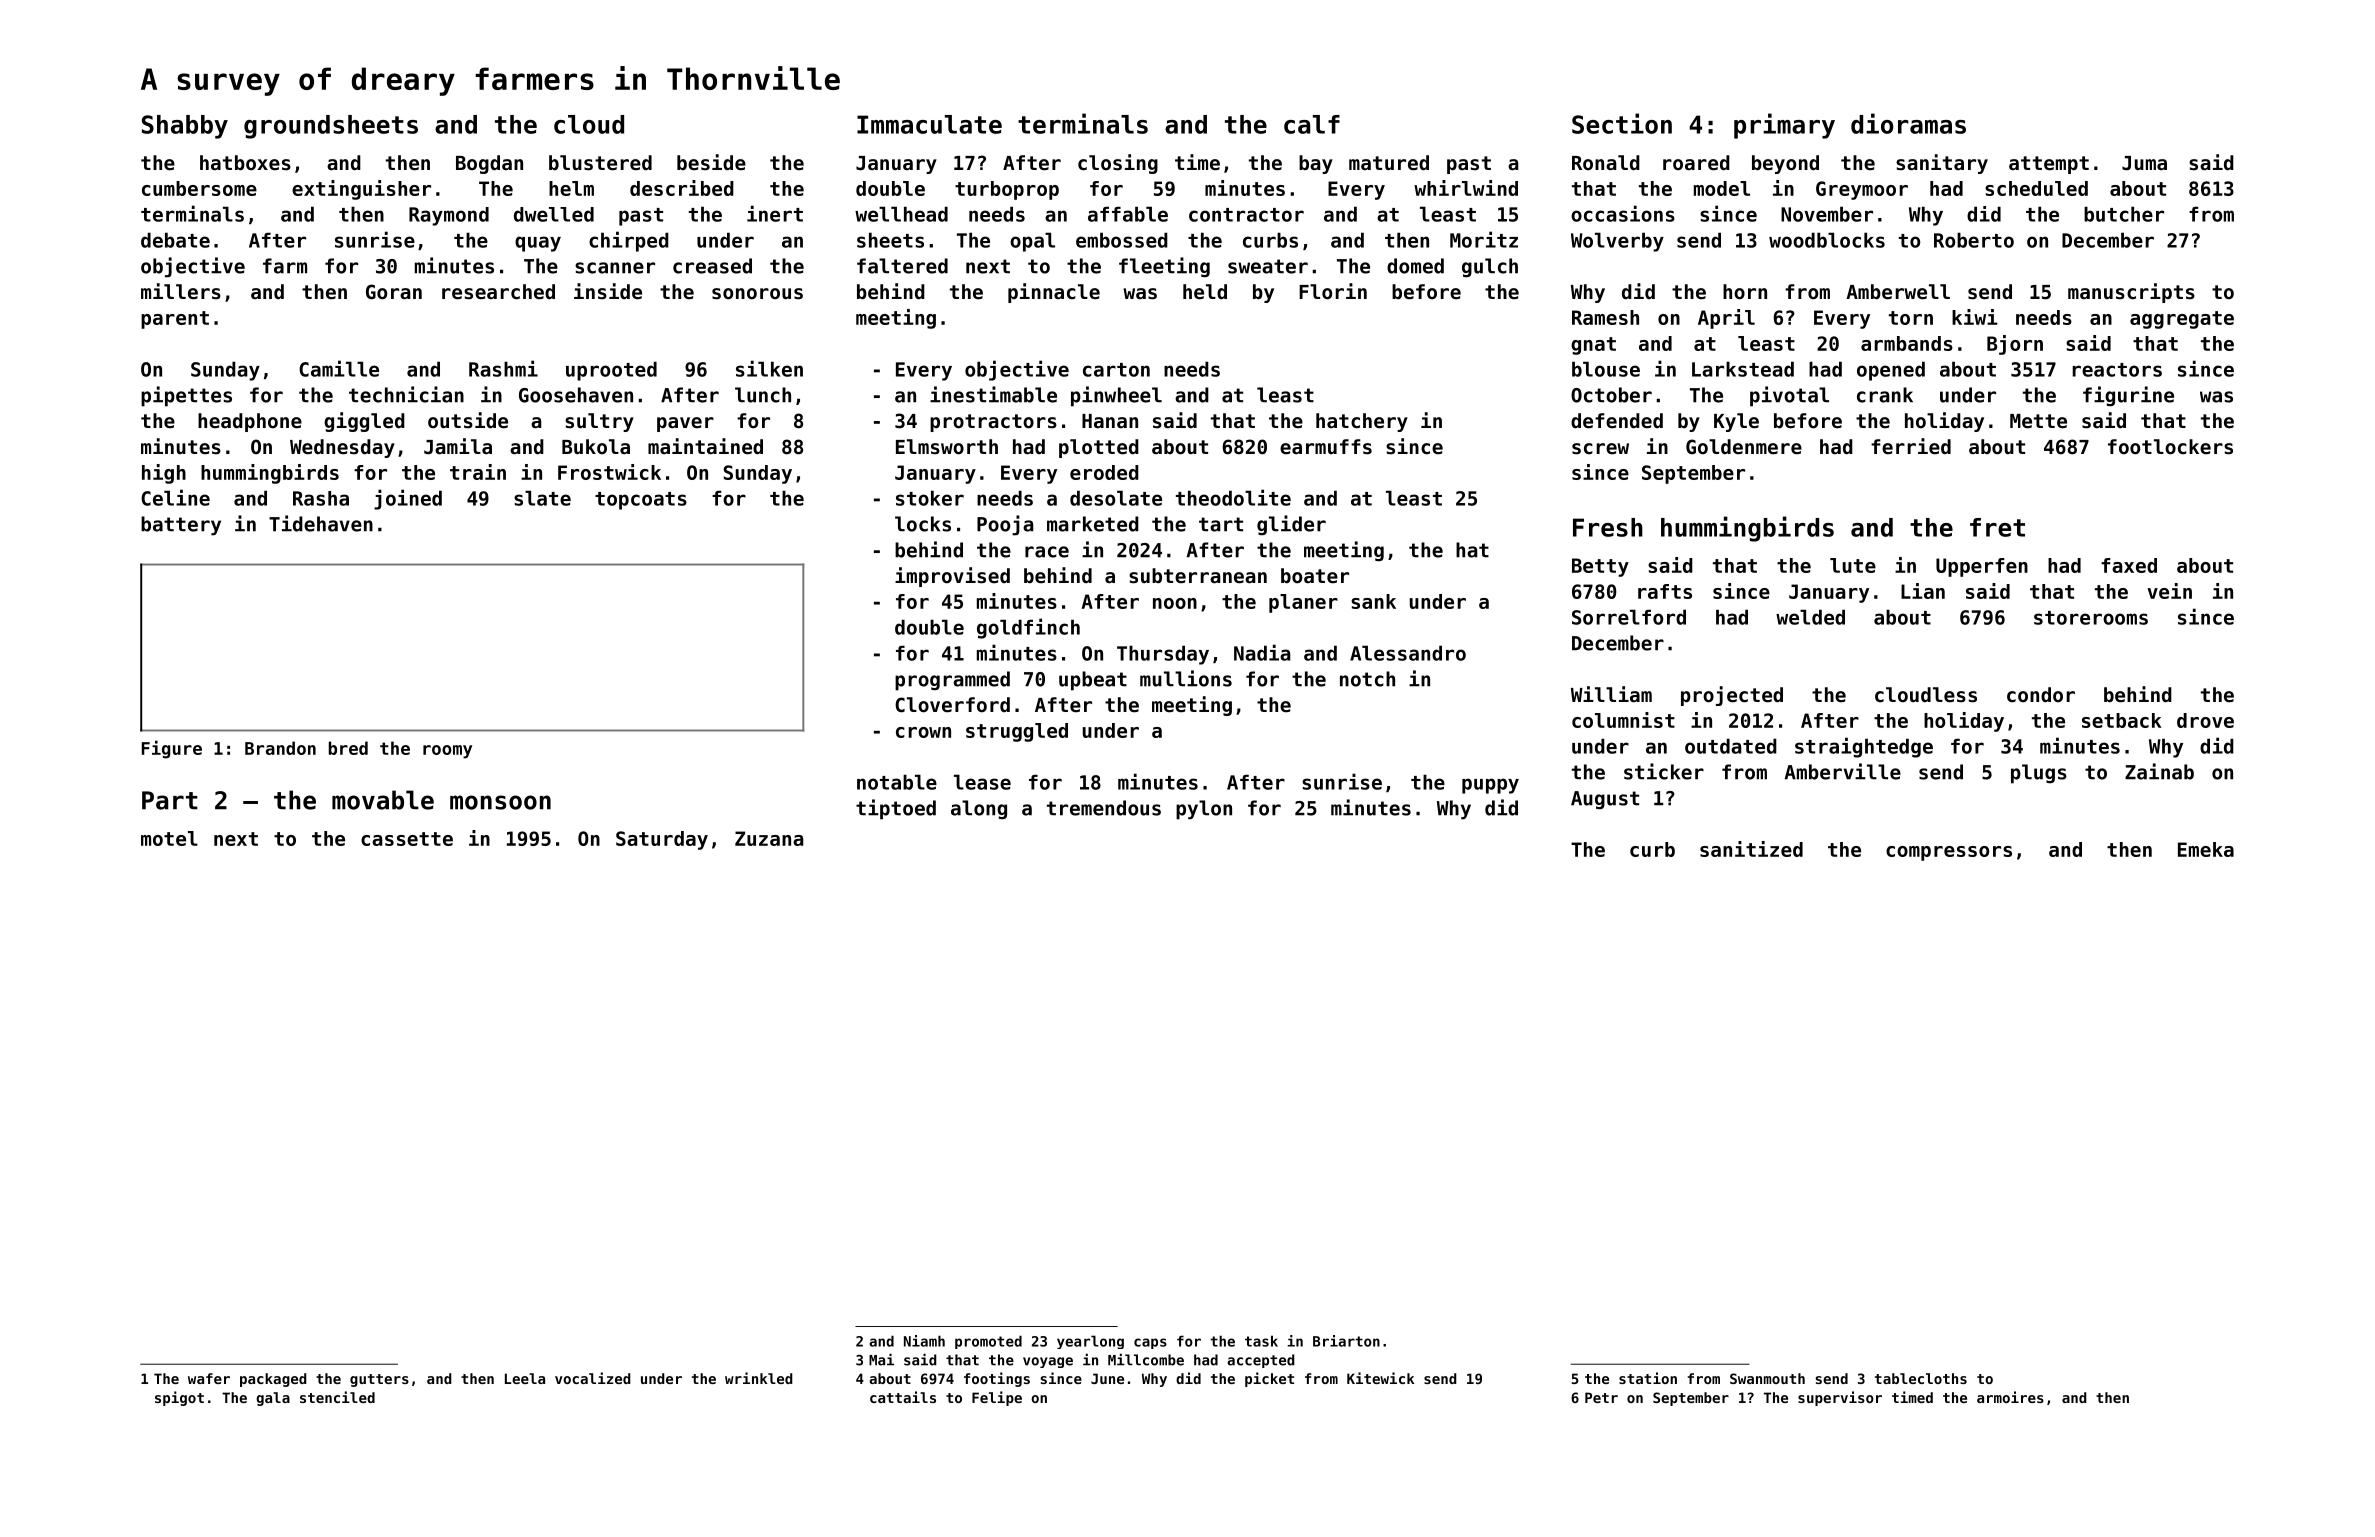 This document has height=1537, width=2375. Describe the element at coordinates (2117, 370) in the document. I see `reactors` at that location.
